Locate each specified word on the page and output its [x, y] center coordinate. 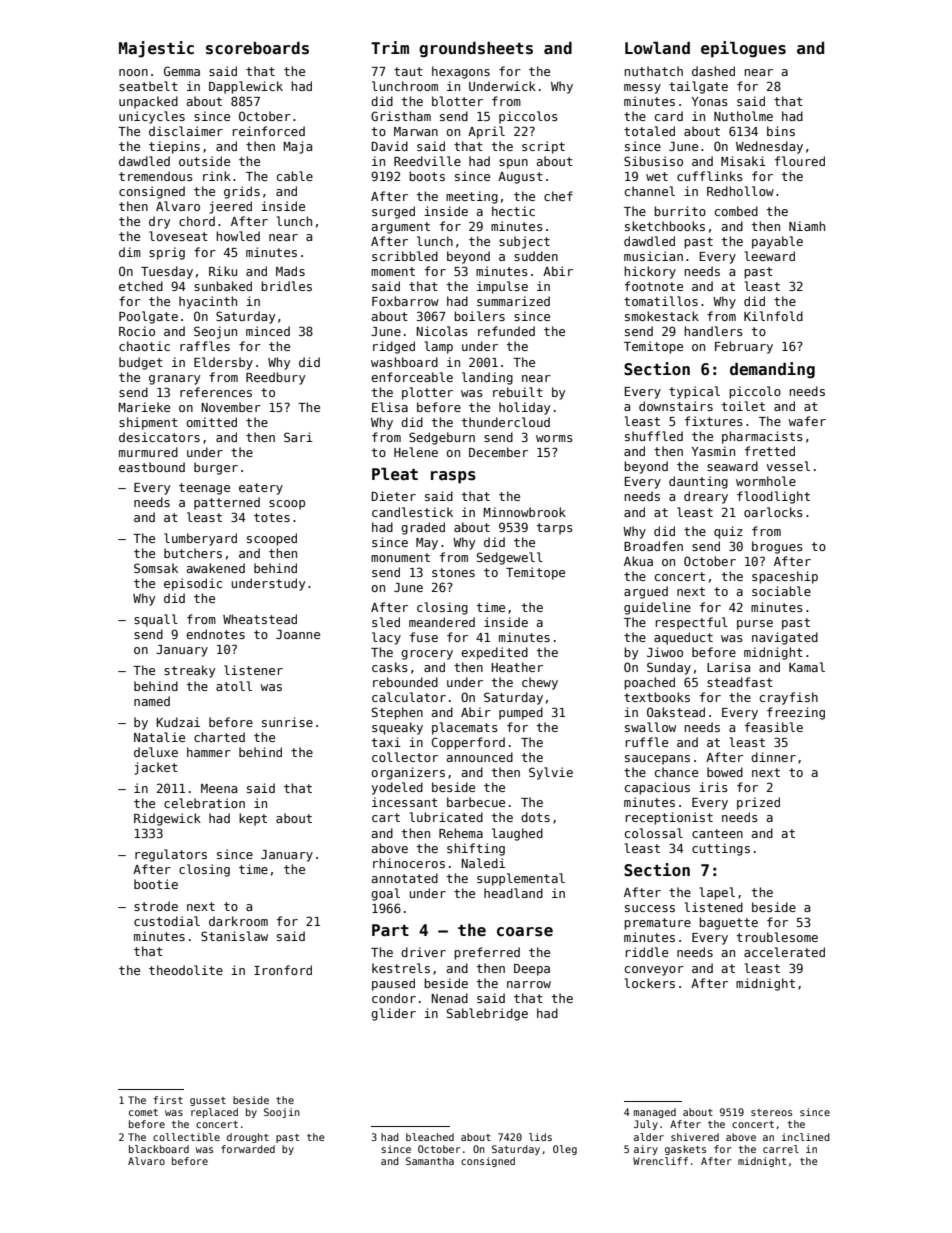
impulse [502, 287]
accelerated [784, 952]
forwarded [248, 1149]
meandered [442, 622]
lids [540, 1137]
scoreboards [257, 48]
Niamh [807, 226]
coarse [525, 932]
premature [657, 924]
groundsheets [476, 49]
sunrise [287, 722]
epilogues [743, 49]
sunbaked [223, 286]
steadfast [740, 682]
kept [253, 819]
